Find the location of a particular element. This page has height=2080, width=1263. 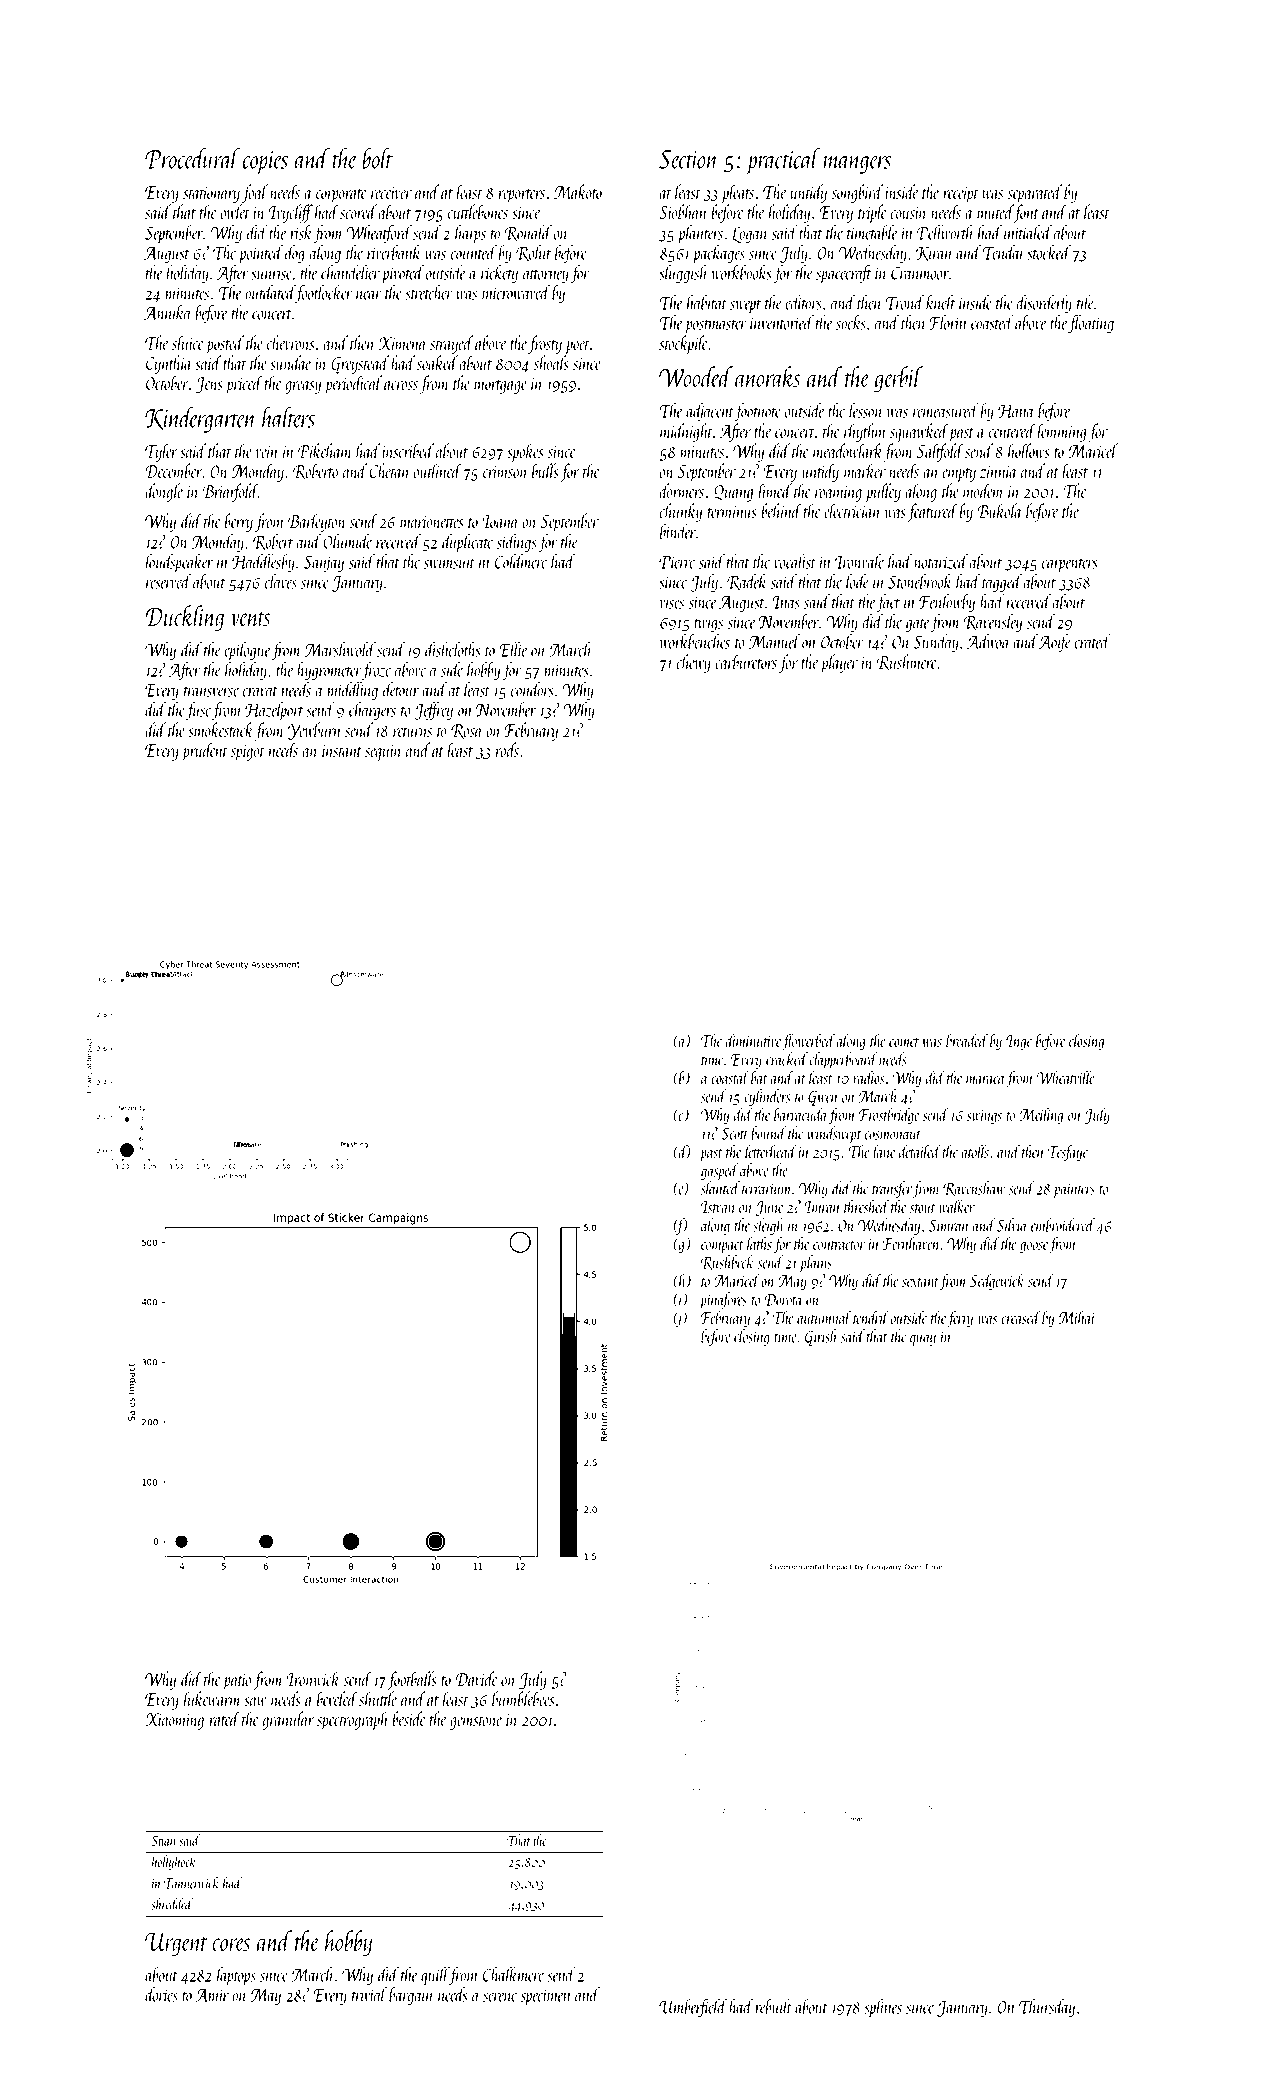

mangers is located at coordinates (857, 165).
